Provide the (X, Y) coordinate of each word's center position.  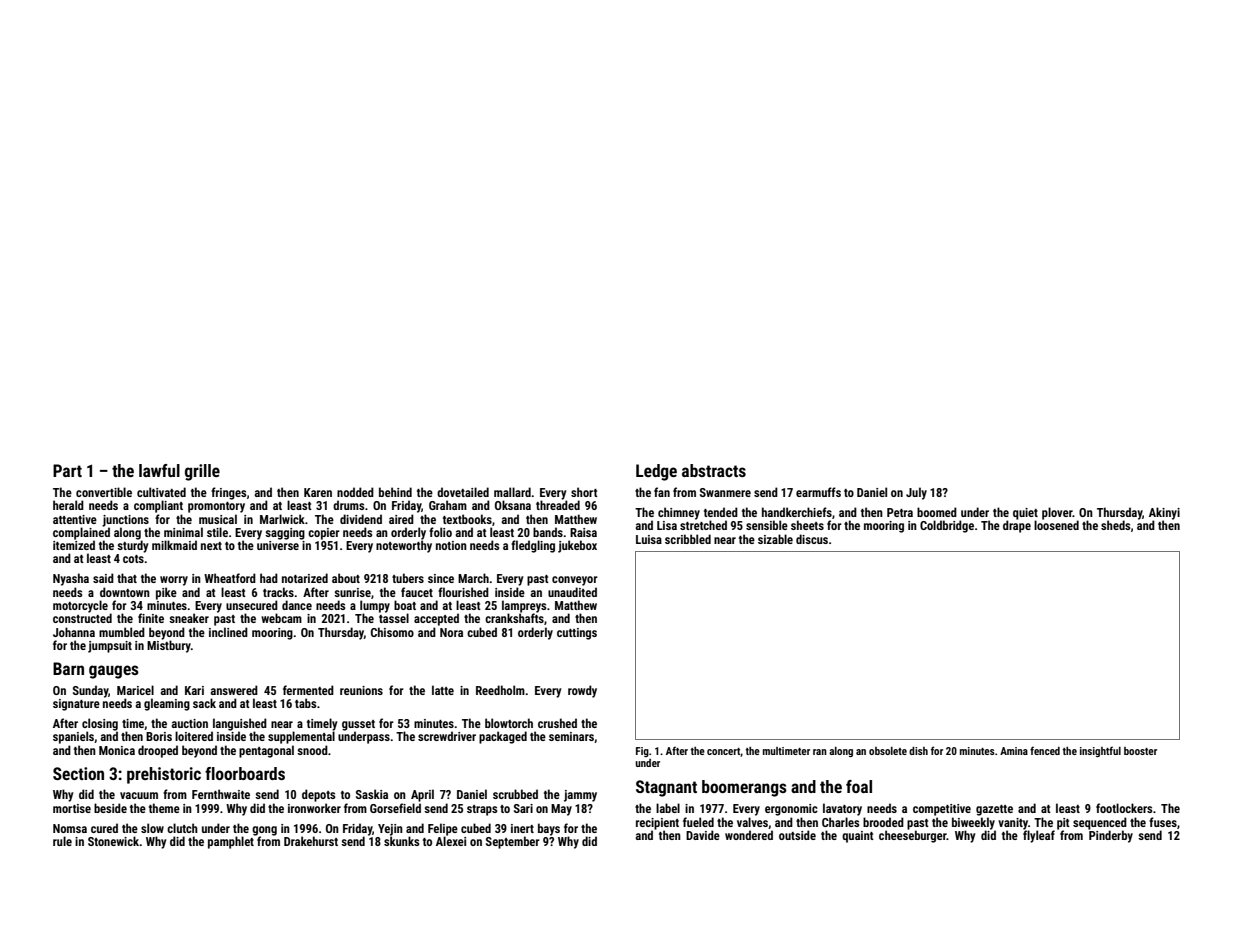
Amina (1014, 751)
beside (110, 808)
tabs (305, 703)
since (441, 578)
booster (1140, 751)
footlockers (1124, 808)
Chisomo (392, 632)
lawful (159, 470)
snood (312, 750)
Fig (642, 752)
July (916, 493)
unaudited (572, 592)
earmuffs (818, 492)
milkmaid (174, 545)
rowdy (582, 691)
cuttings (577, 634)
